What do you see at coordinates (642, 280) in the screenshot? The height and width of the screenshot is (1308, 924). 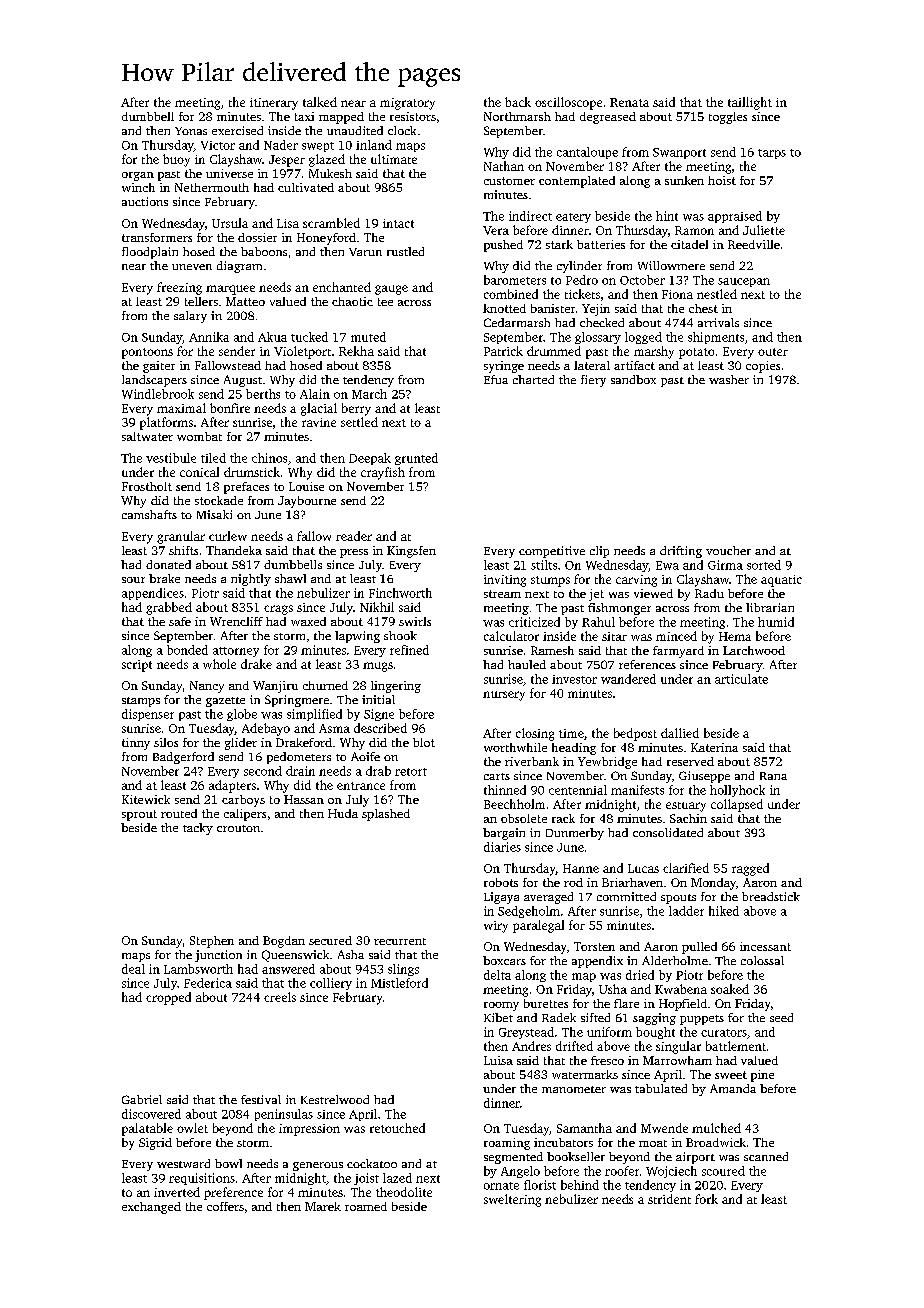 I see `October` at bounding box center [642, 280].
